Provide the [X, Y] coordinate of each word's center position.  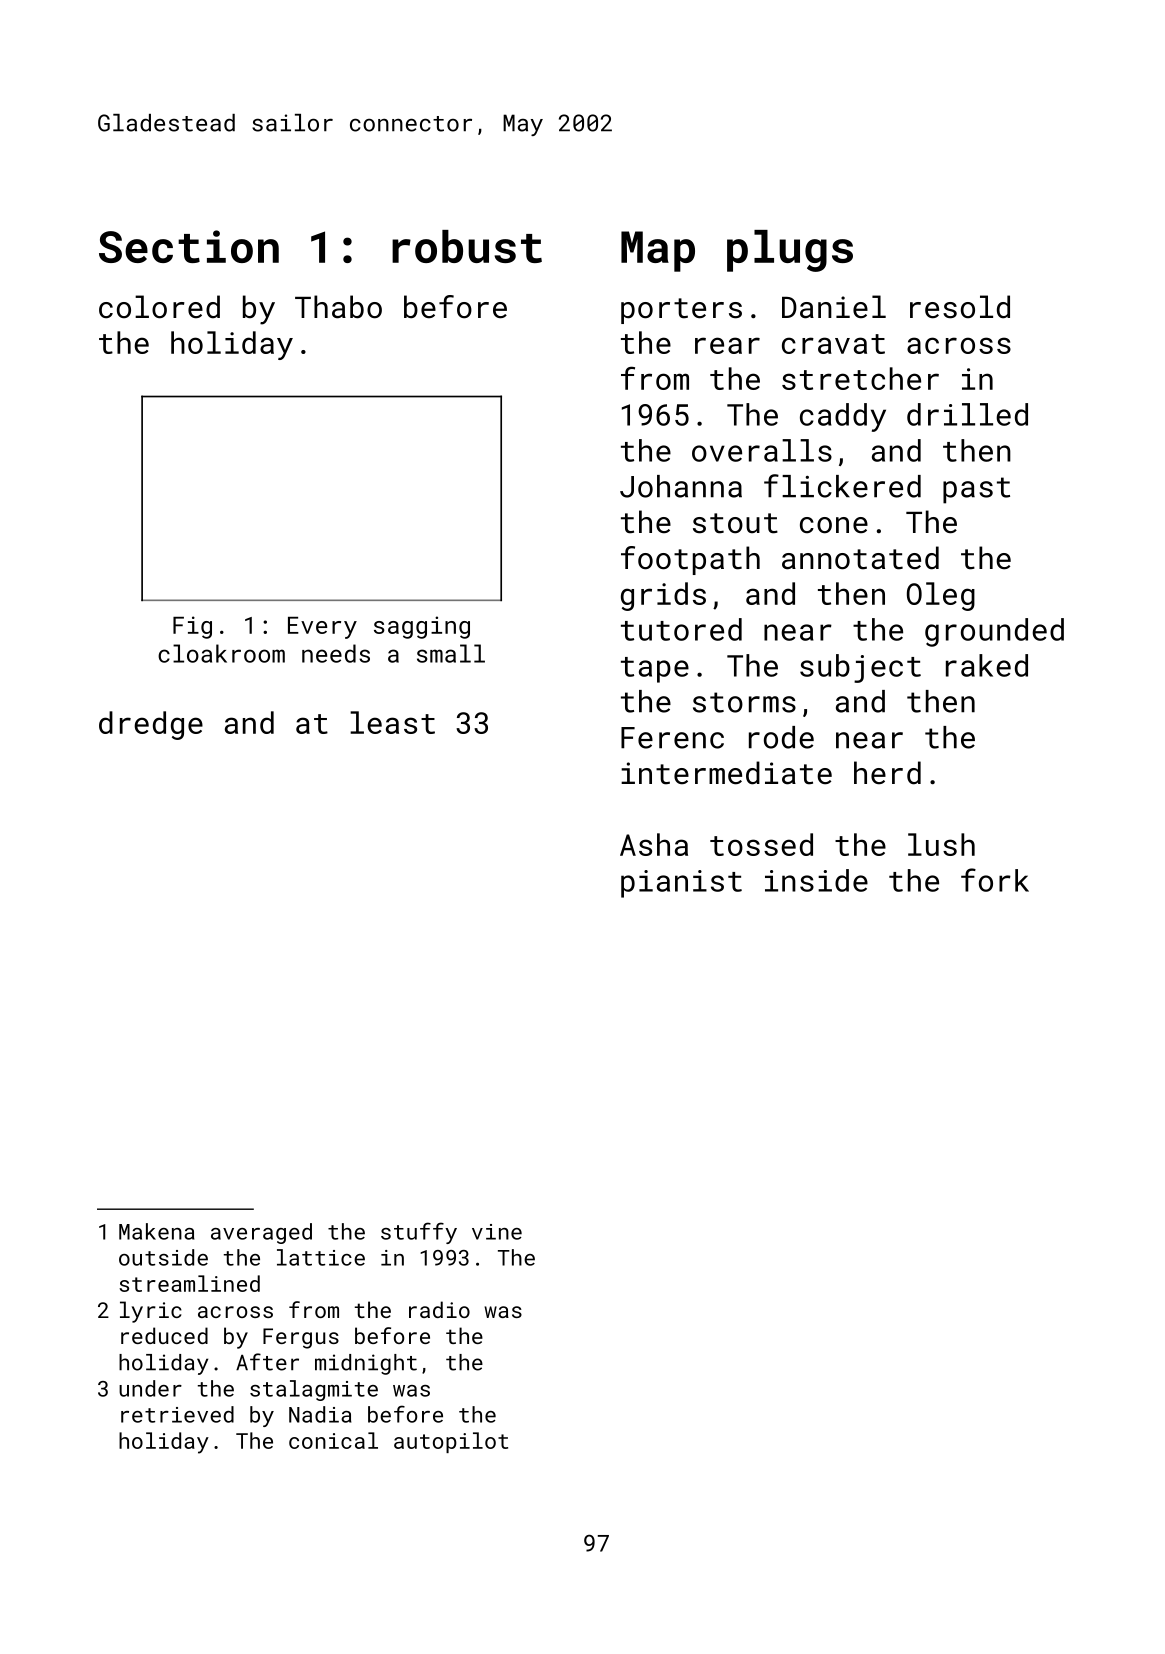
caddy [843, 417]
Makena [157, 1231]
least [392, 722]
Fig [192, 627]
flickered [842, 486]
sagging [422, 627]
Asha [654, 844]
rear [727, 345]
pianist [681, 884]
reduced [164, 1335]
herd [887, 773]
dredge [151, 725]
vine [497, 1232]
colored [159, 307]
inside [816, 880]
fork [995, 880]
